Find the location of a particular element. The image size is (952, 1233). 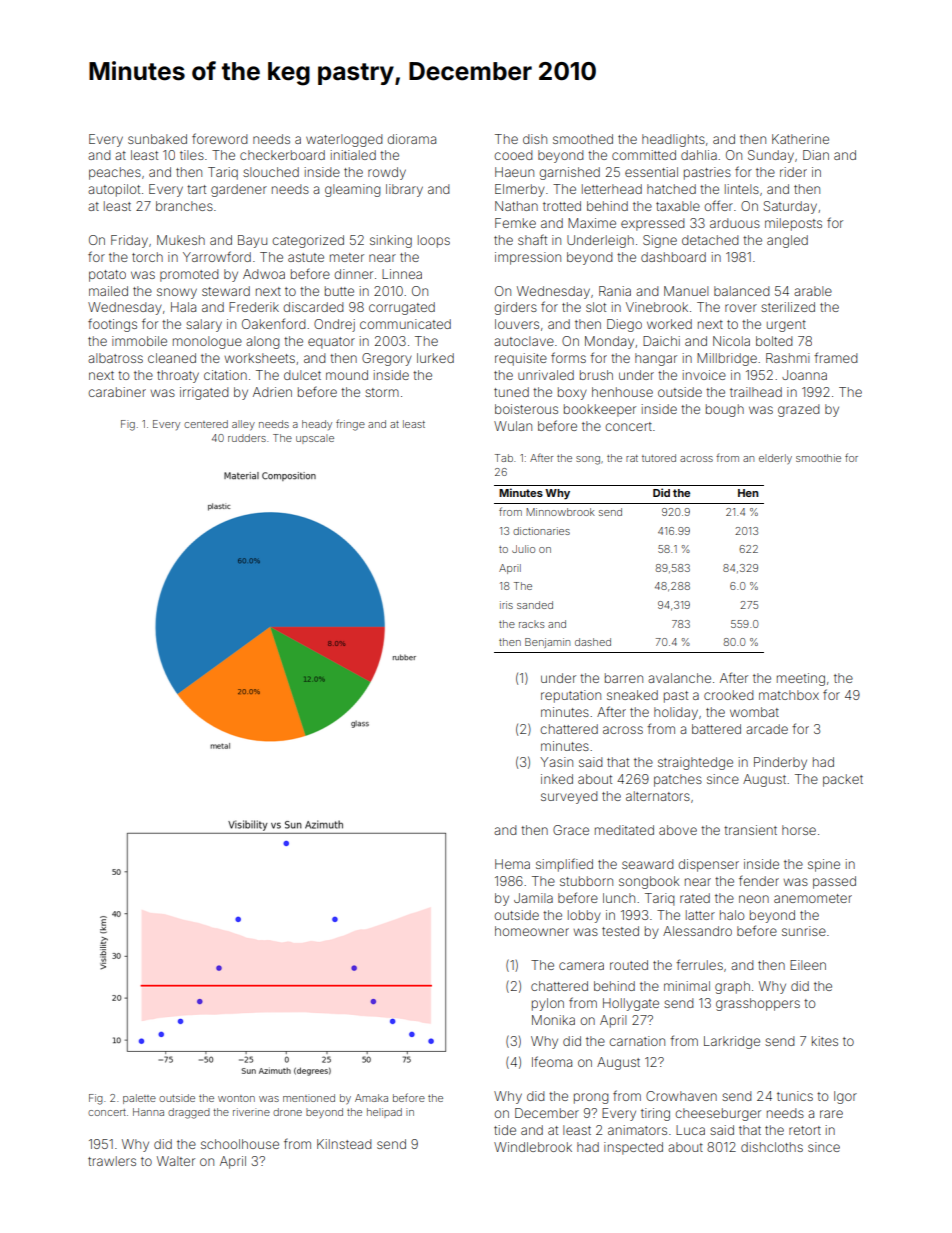

Grace is located at coordinates (571, 830).
